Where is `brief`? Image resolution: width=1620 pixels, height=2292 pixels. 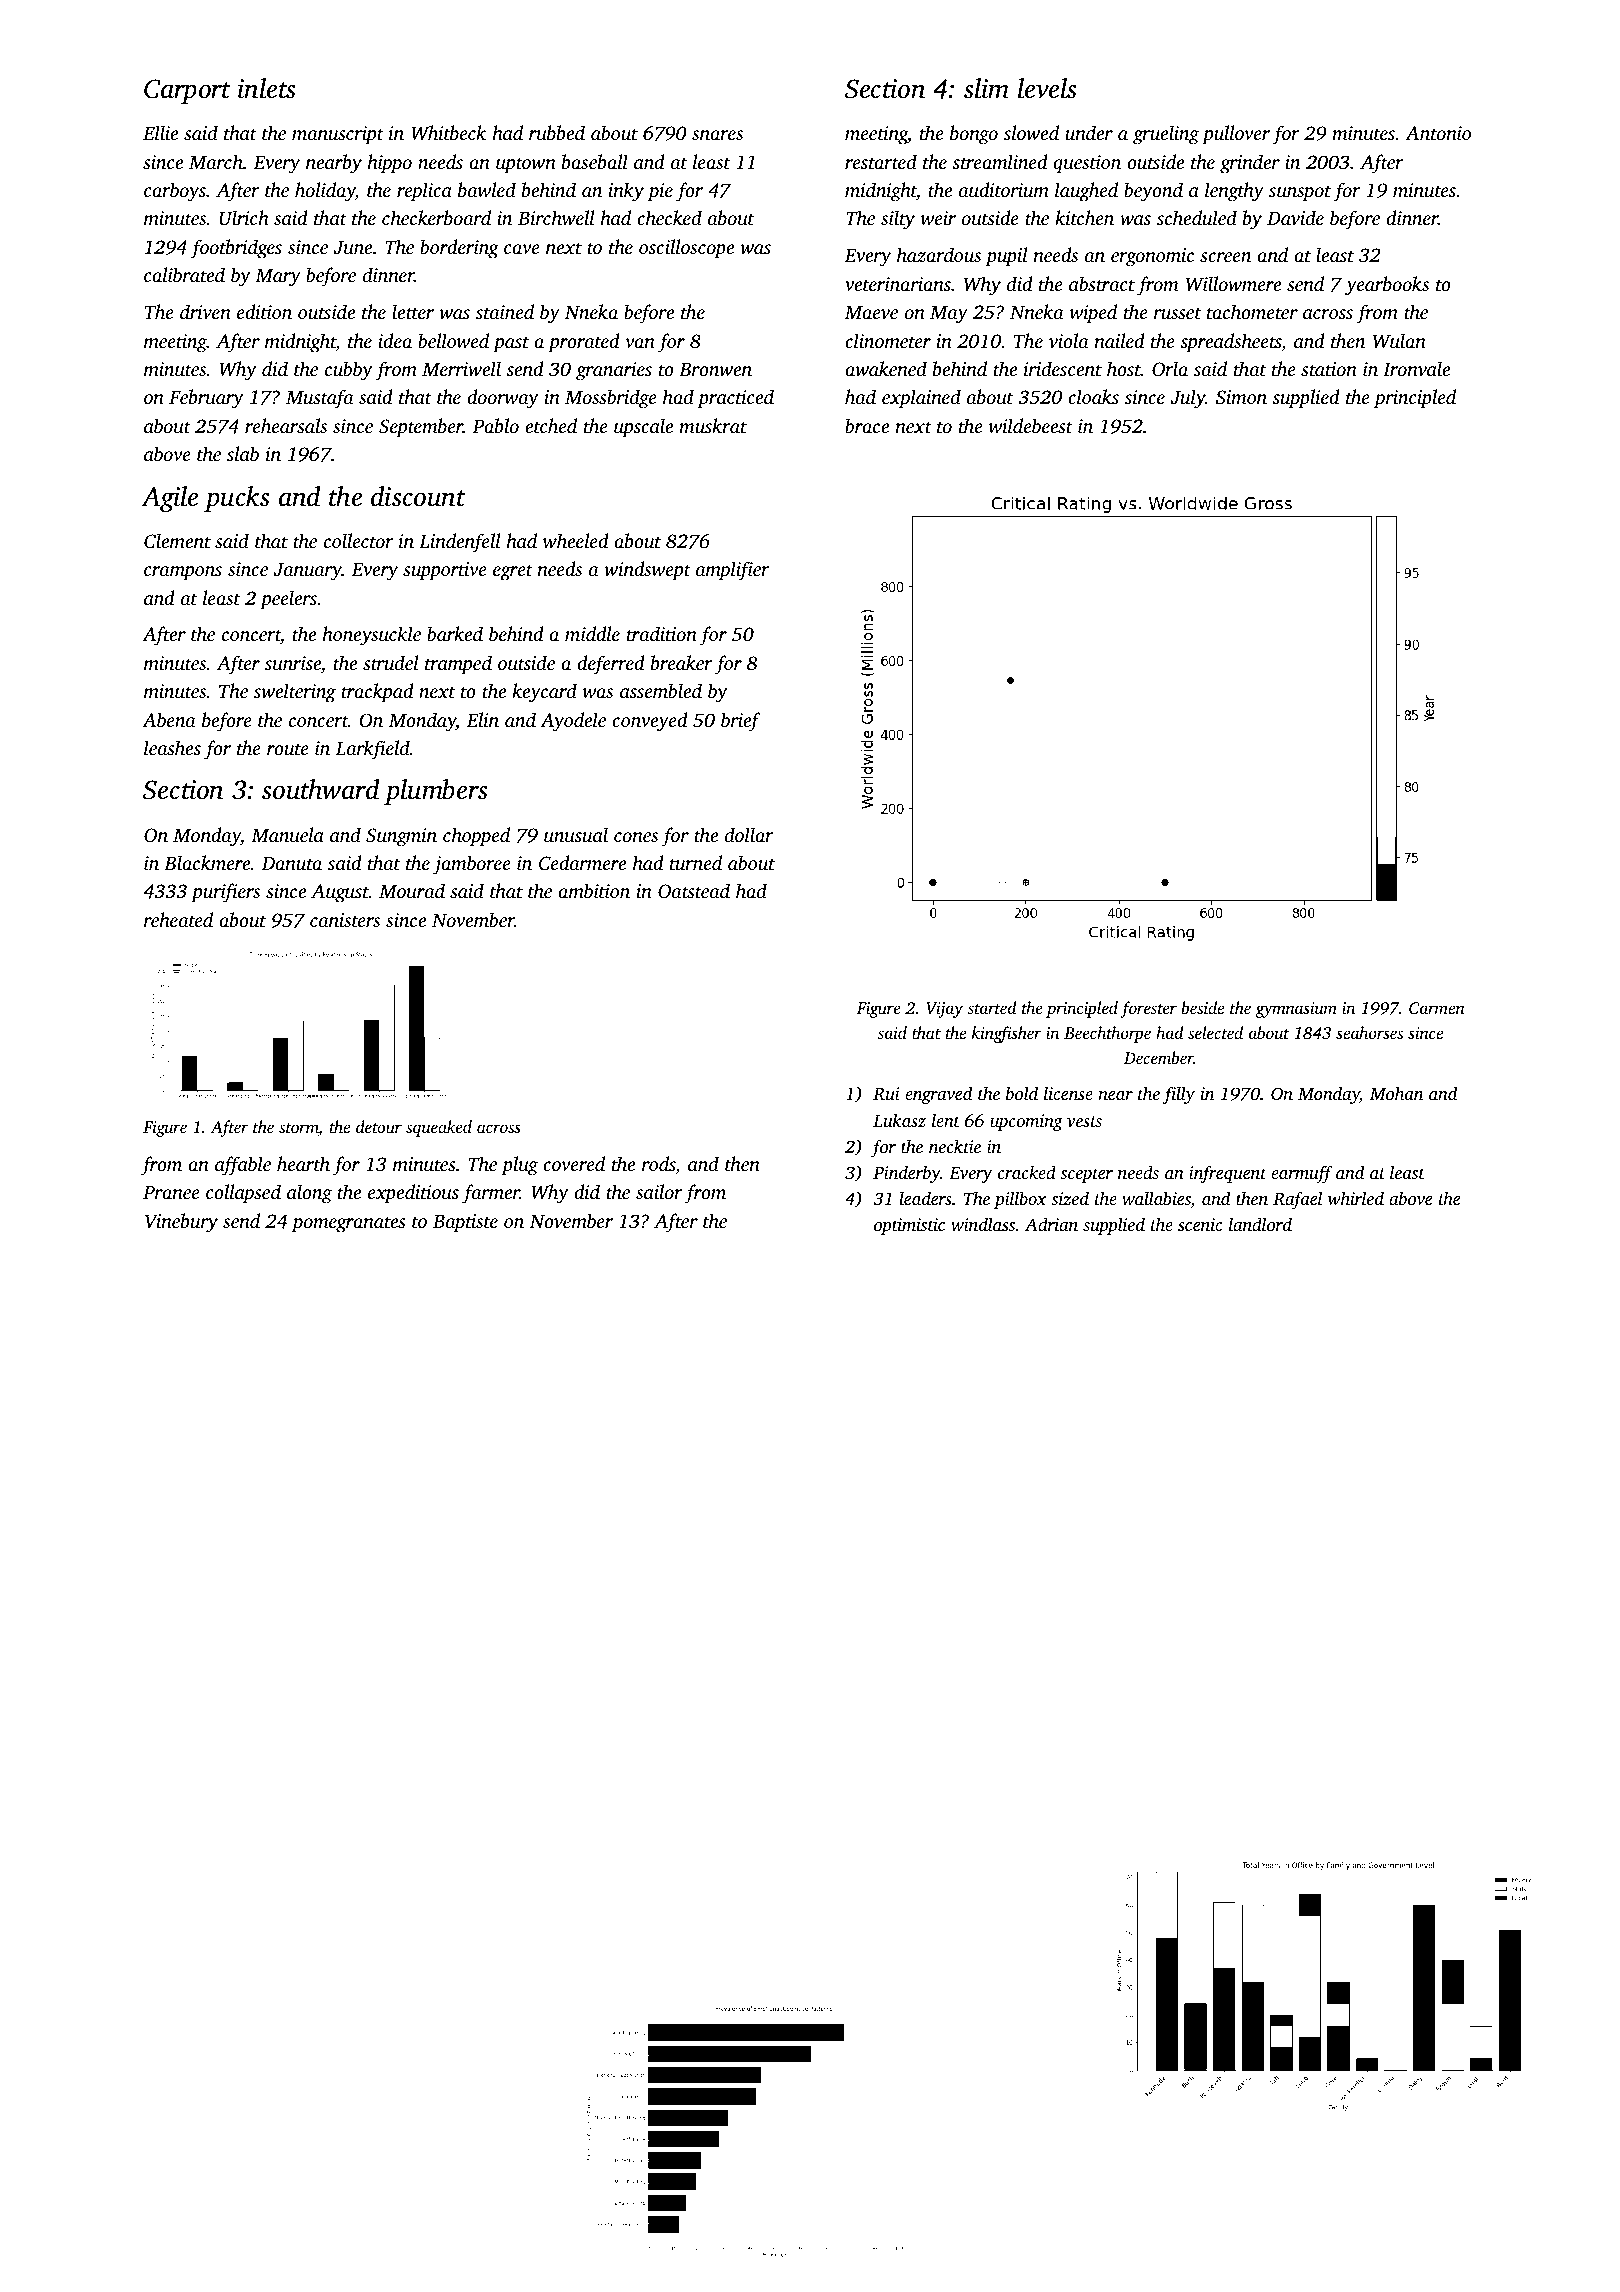
brief is located at coordinates (740, 722).
